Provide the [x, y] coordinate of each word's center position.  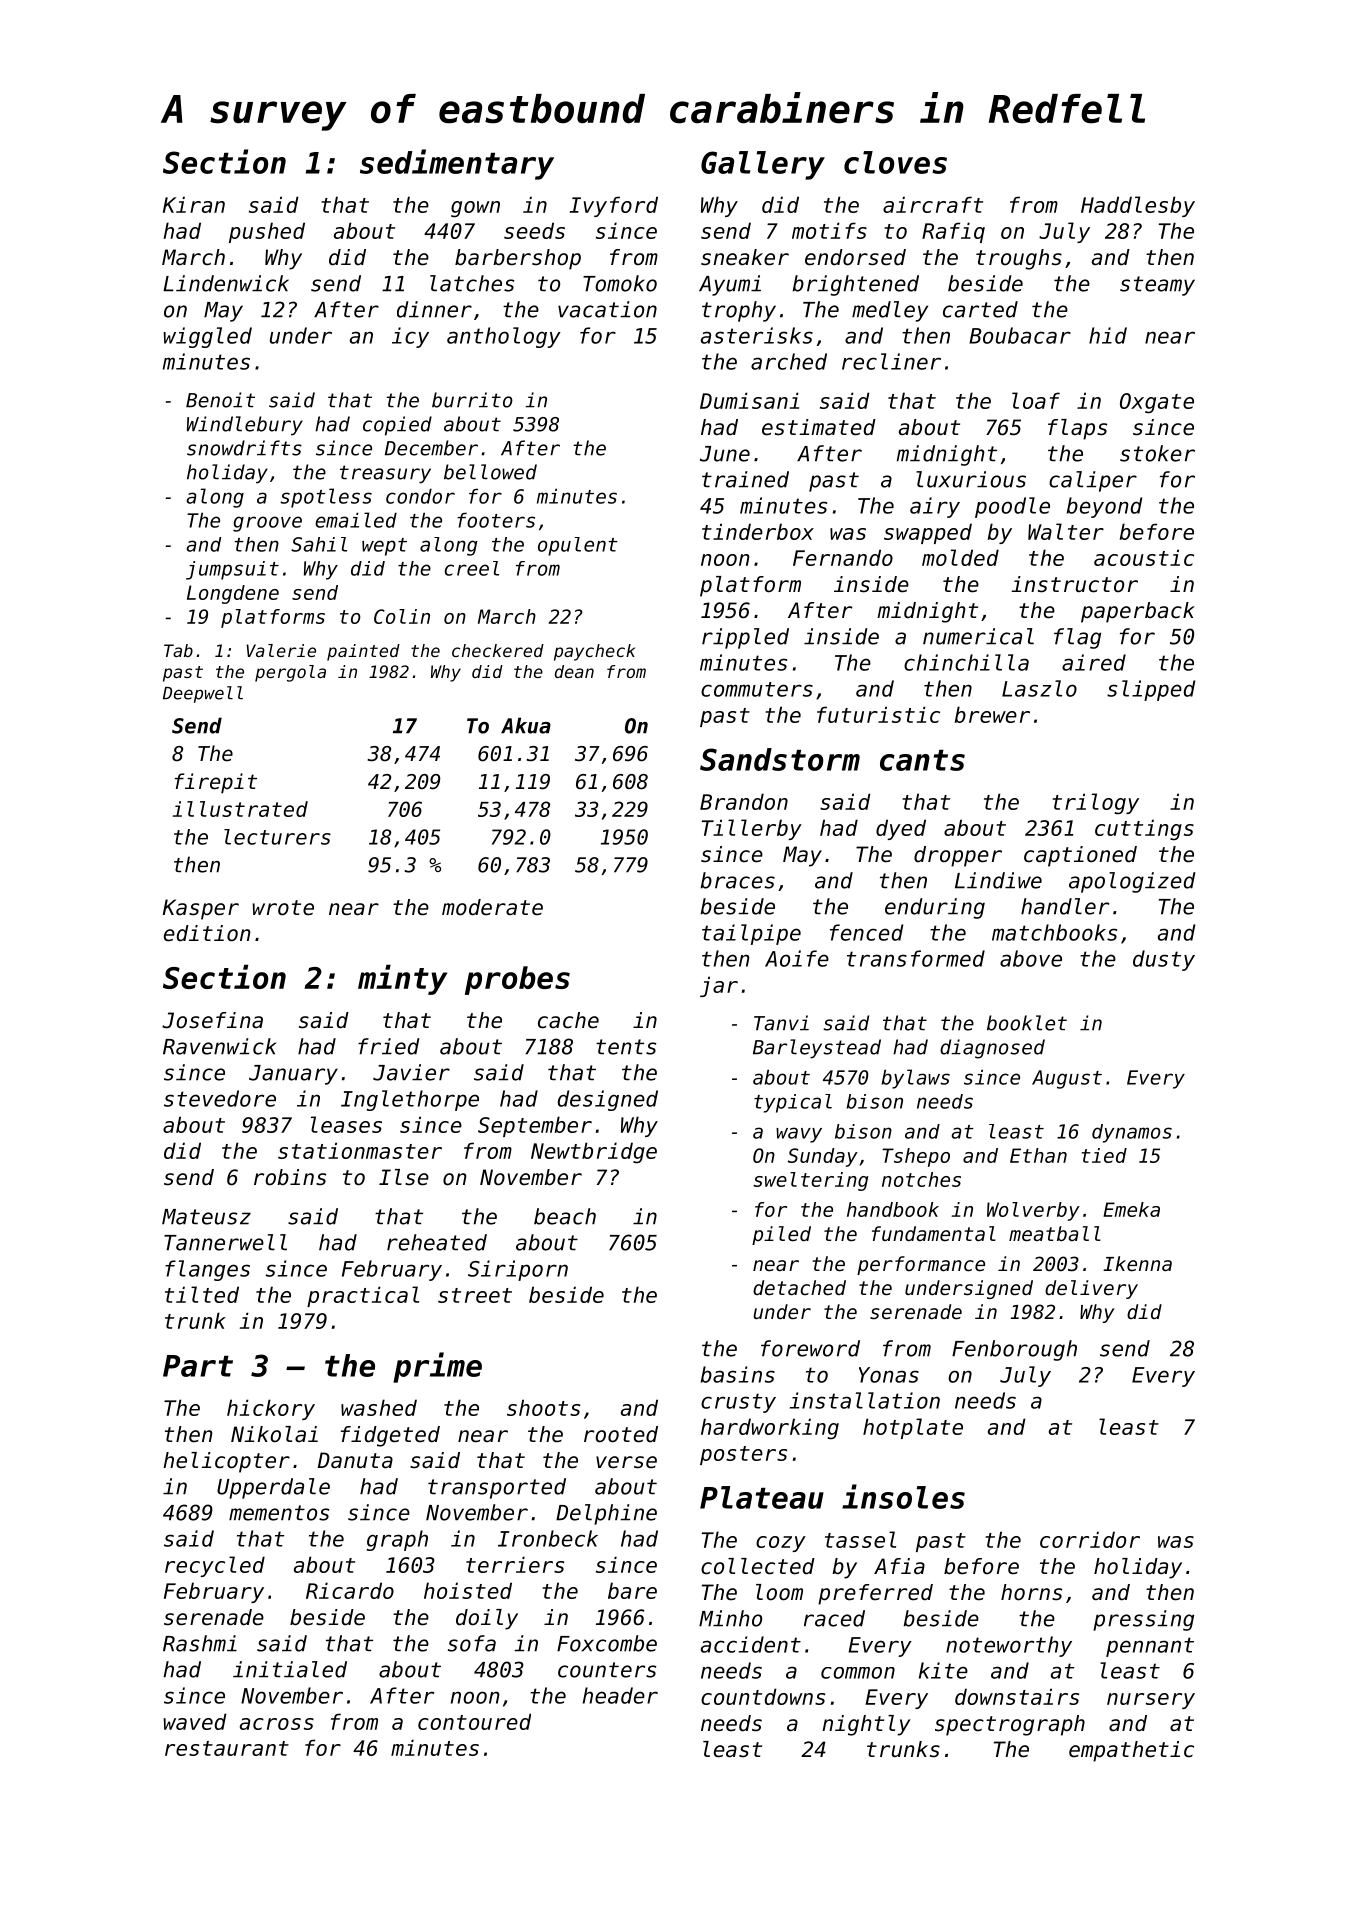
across [277, 1724]
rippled [745, 638]
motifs [829, 230]
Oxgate [1157, 403]
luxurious [971, 479]
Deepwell [203, 694]
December [431, 448]
